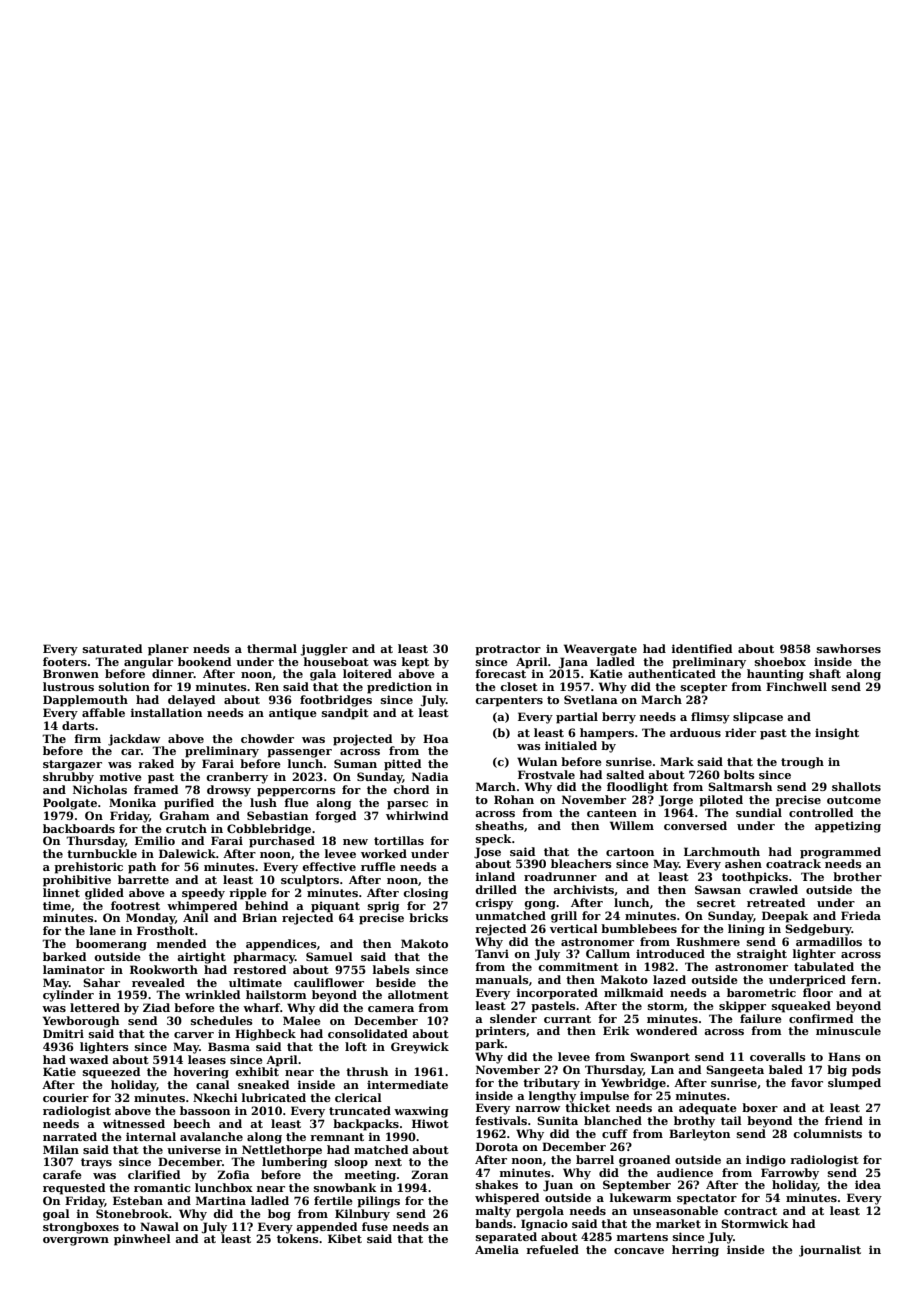 This page has height=1308, width=924. What do you see at coordinates (861, 915) in the page?
I see `Frieda` at bounding box center [861, 915].
